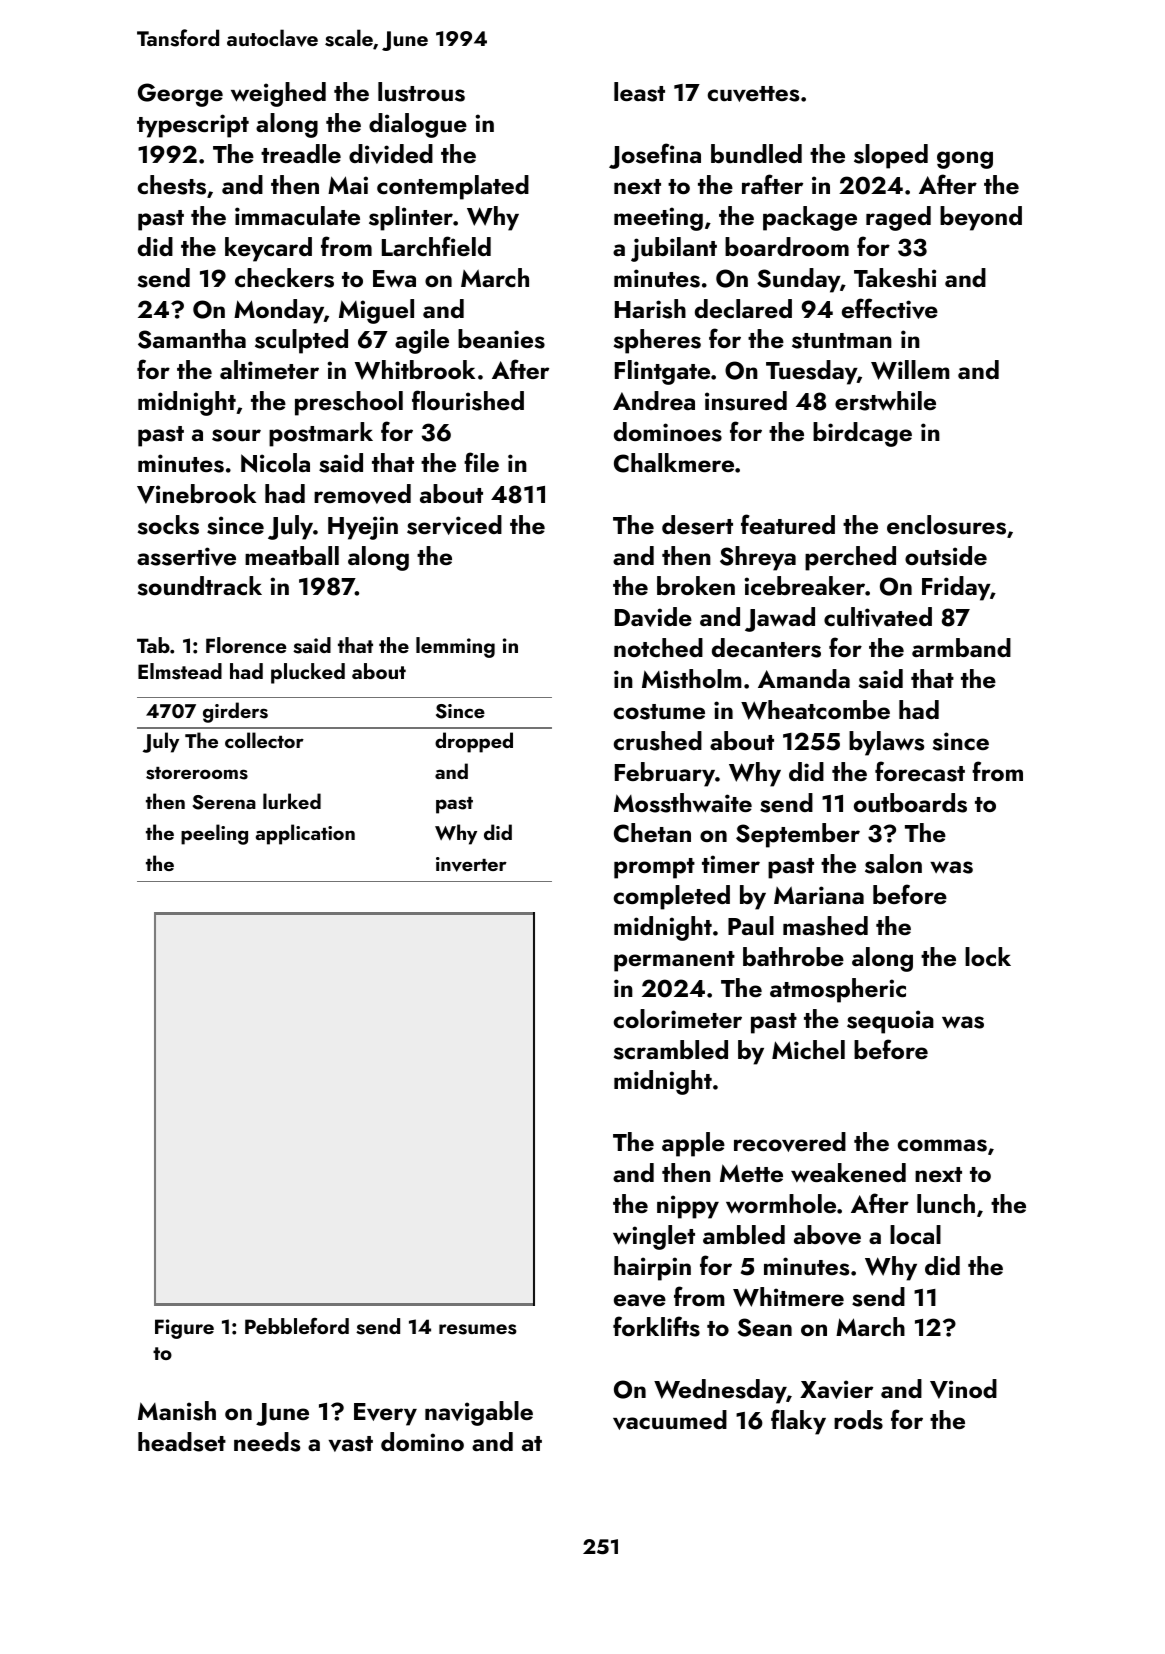 The height and width of the page is (1654, 1165). What do you see at coordinates (235, 712) in the page?
I see `girders` at bounding box center [235, 712].
